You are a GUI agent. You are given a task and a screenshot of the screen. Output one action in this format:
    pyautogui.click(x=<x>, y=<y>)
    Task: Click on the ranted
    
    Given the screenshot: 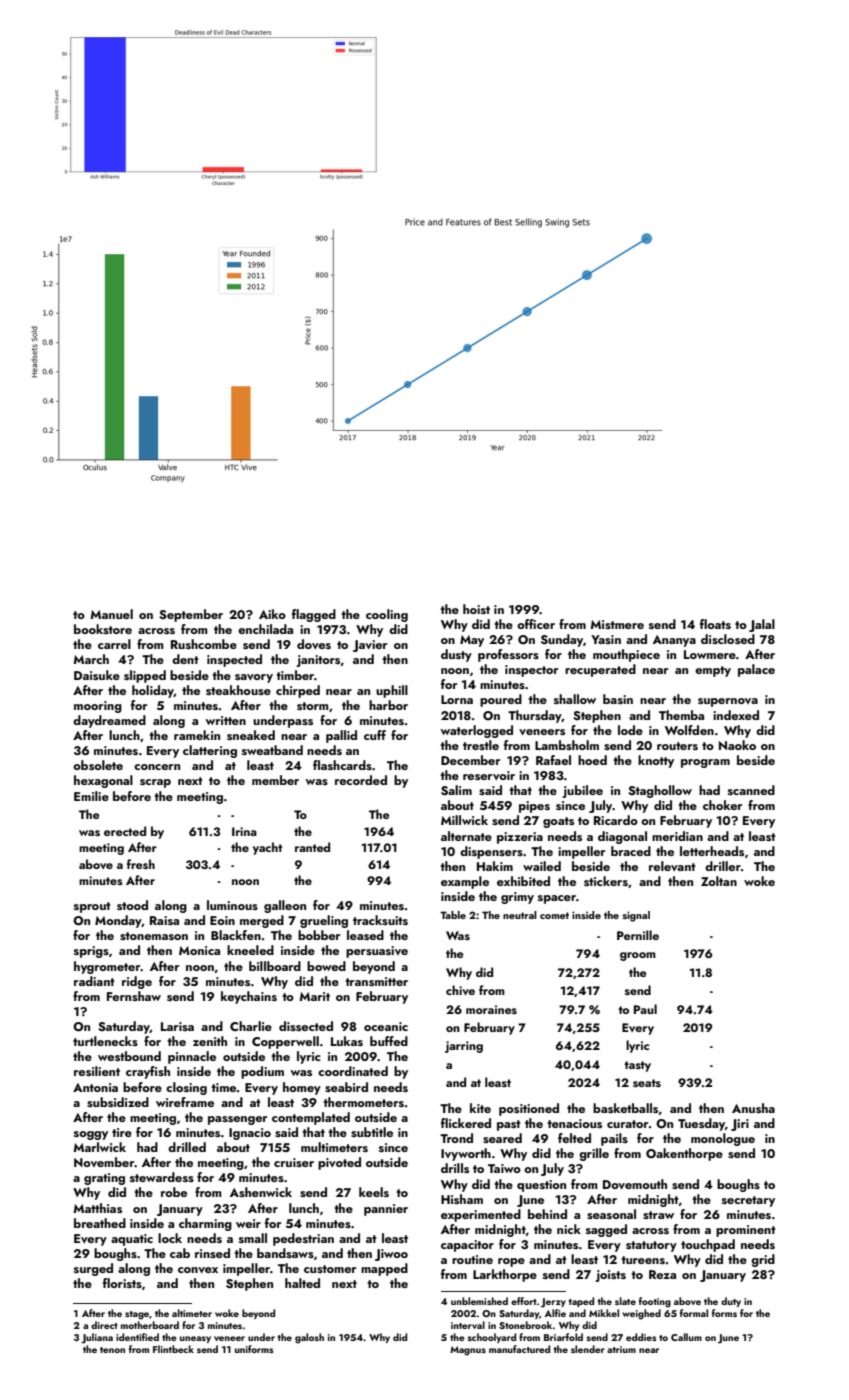 What is the action you would take?
    pyautogui.click(x=312, y=847)
